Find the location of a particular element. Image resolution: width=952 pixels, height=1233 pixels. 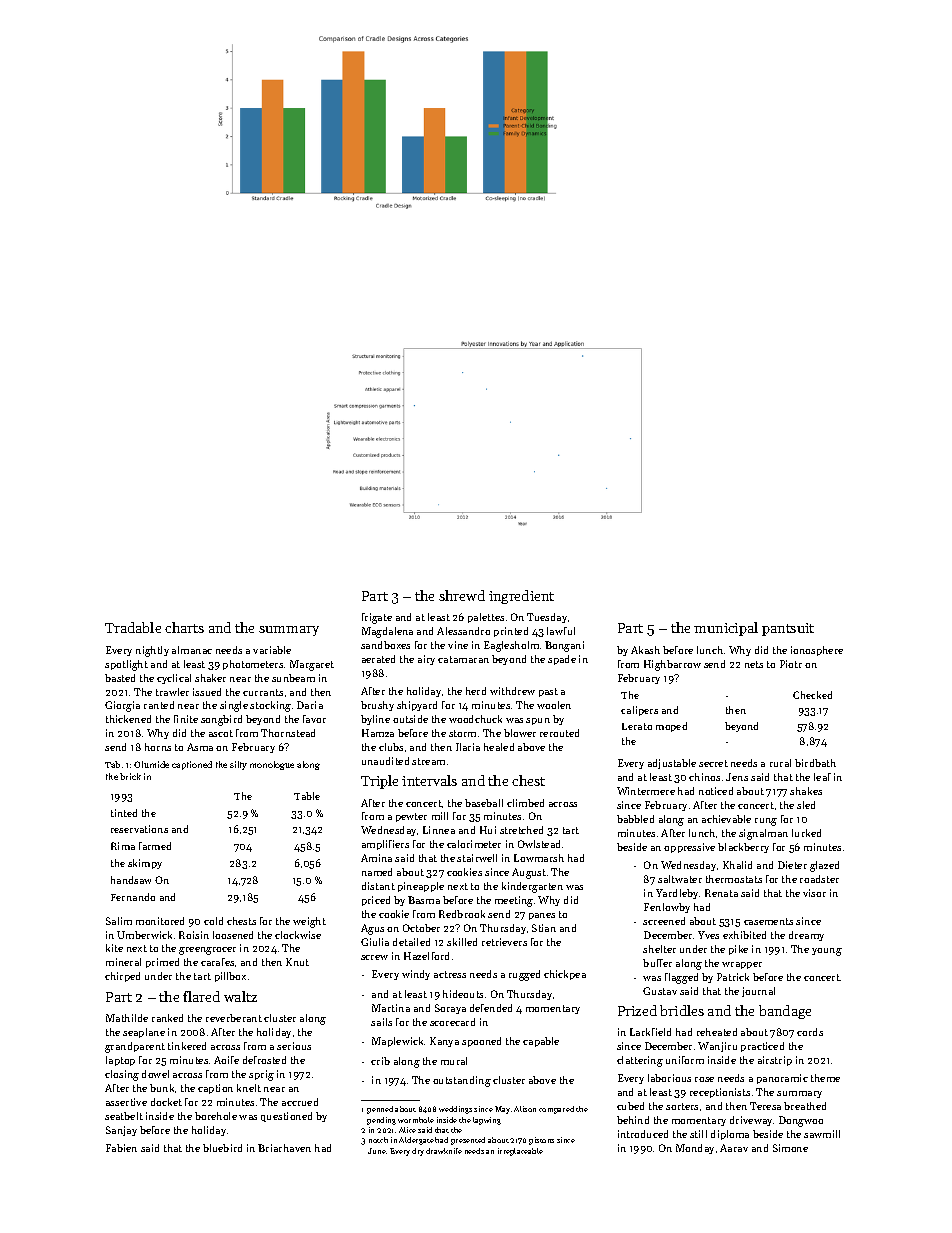

outstanding is located at coordinates (462, 1081).
